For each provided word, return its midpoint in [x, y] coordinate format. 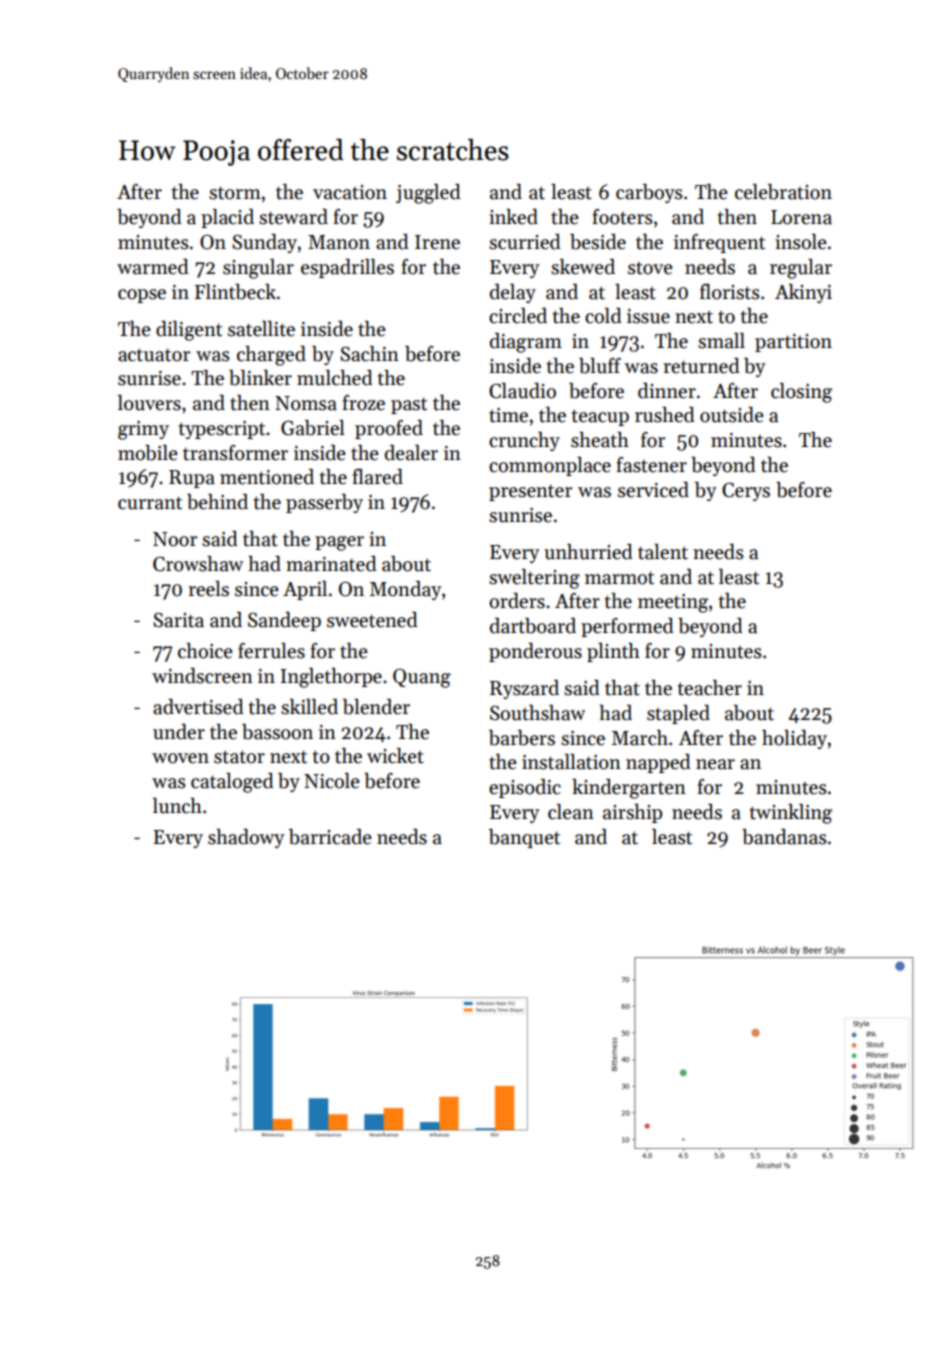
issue [648, 316]
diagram [526, 343]
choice [205, 651]
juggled [428, 194]
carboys [649, 193]
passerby [324, 503]
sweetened [372, 620]
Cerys [746, 491]
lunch [177, 806]
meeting [673, 603]
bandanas [784, 837]
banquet [524, 838]
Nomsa [306, 403]
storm [235, 193]
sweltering [534, 579]
